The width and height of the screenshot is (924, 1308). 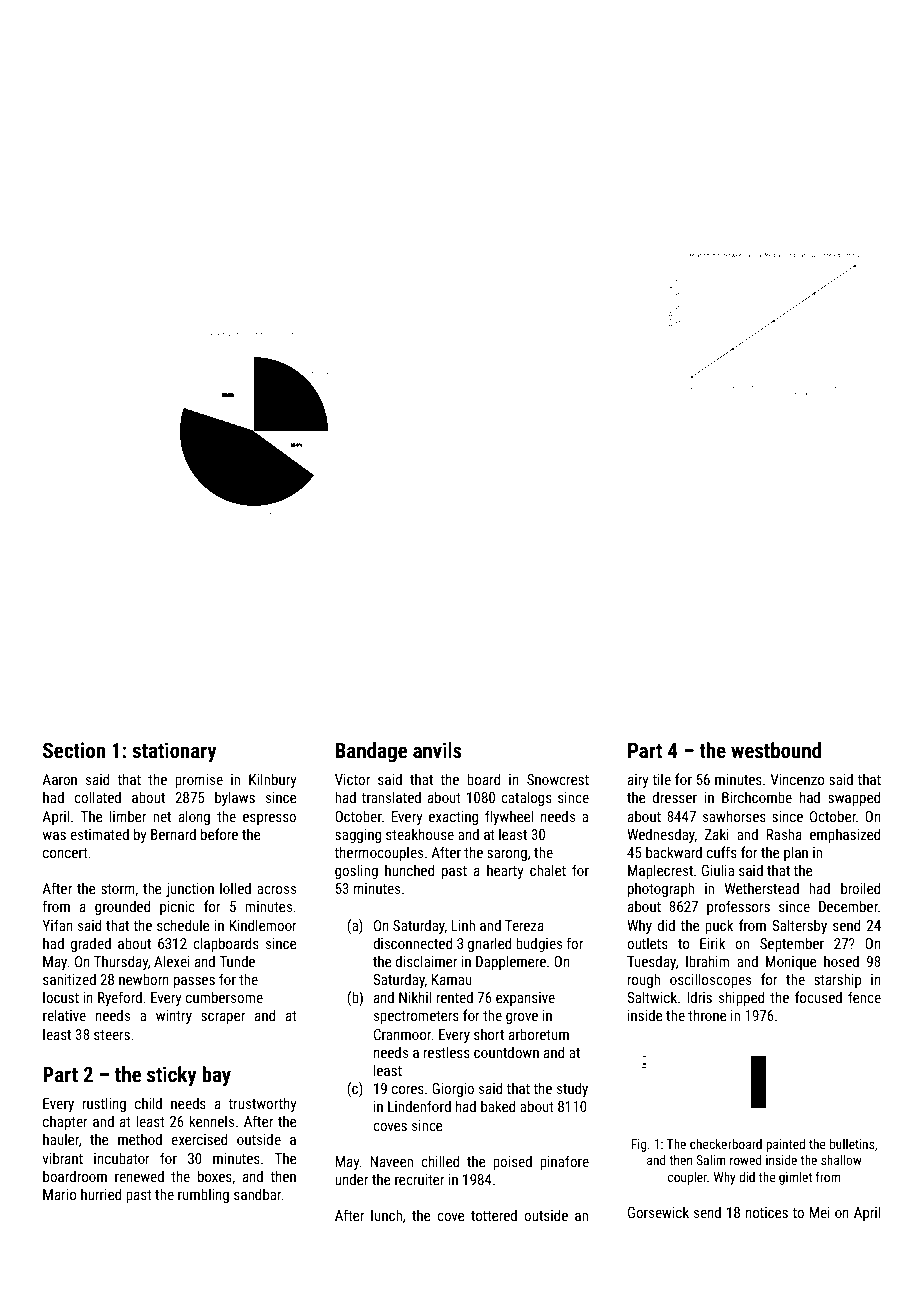 What do you see at coordinates (371, 752) in the screenshot?
I see `Bandage` at bounding box center [371, 752].
